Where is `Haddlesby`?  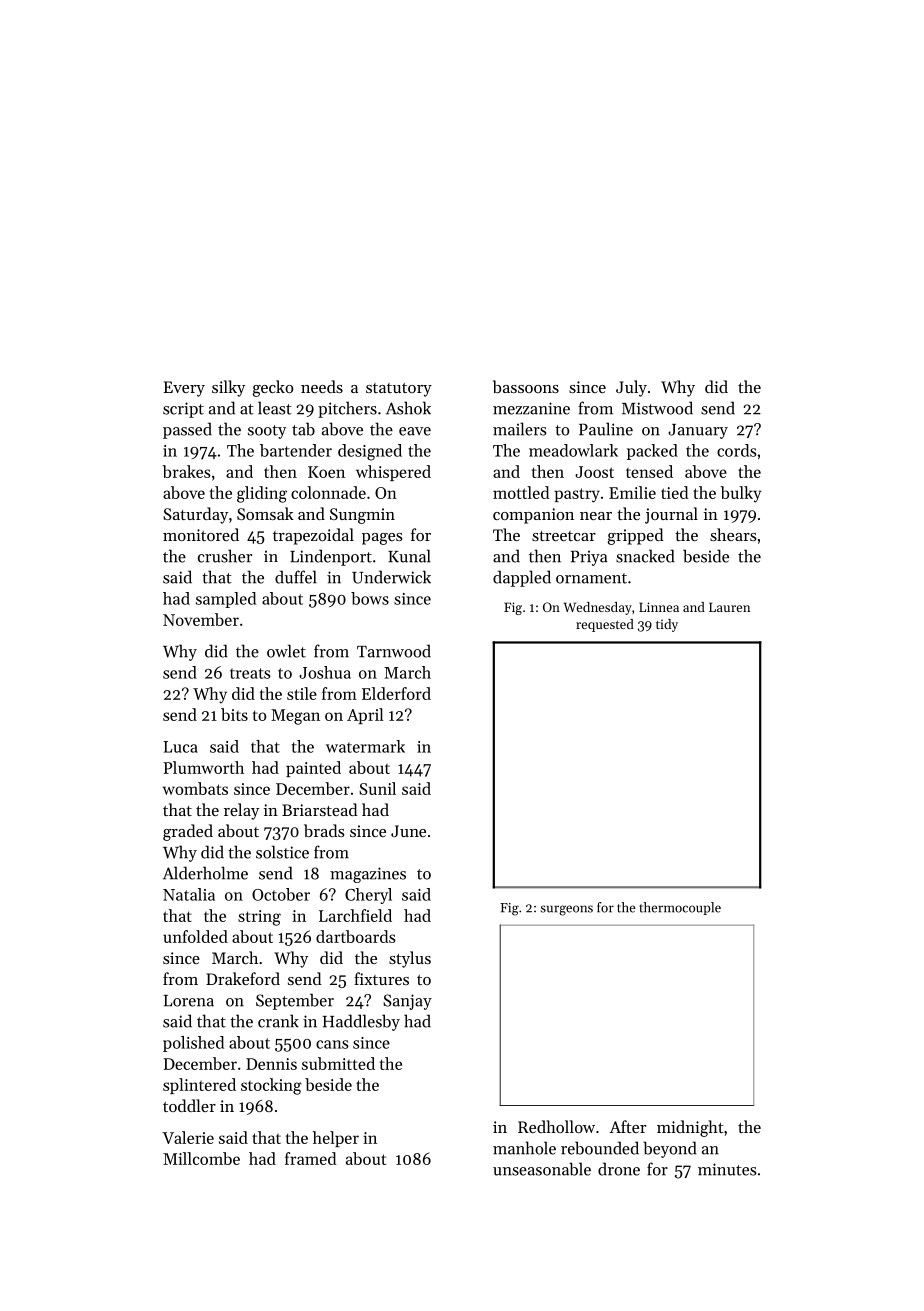 Haddlesby is located at coordinates (361, 1022).
